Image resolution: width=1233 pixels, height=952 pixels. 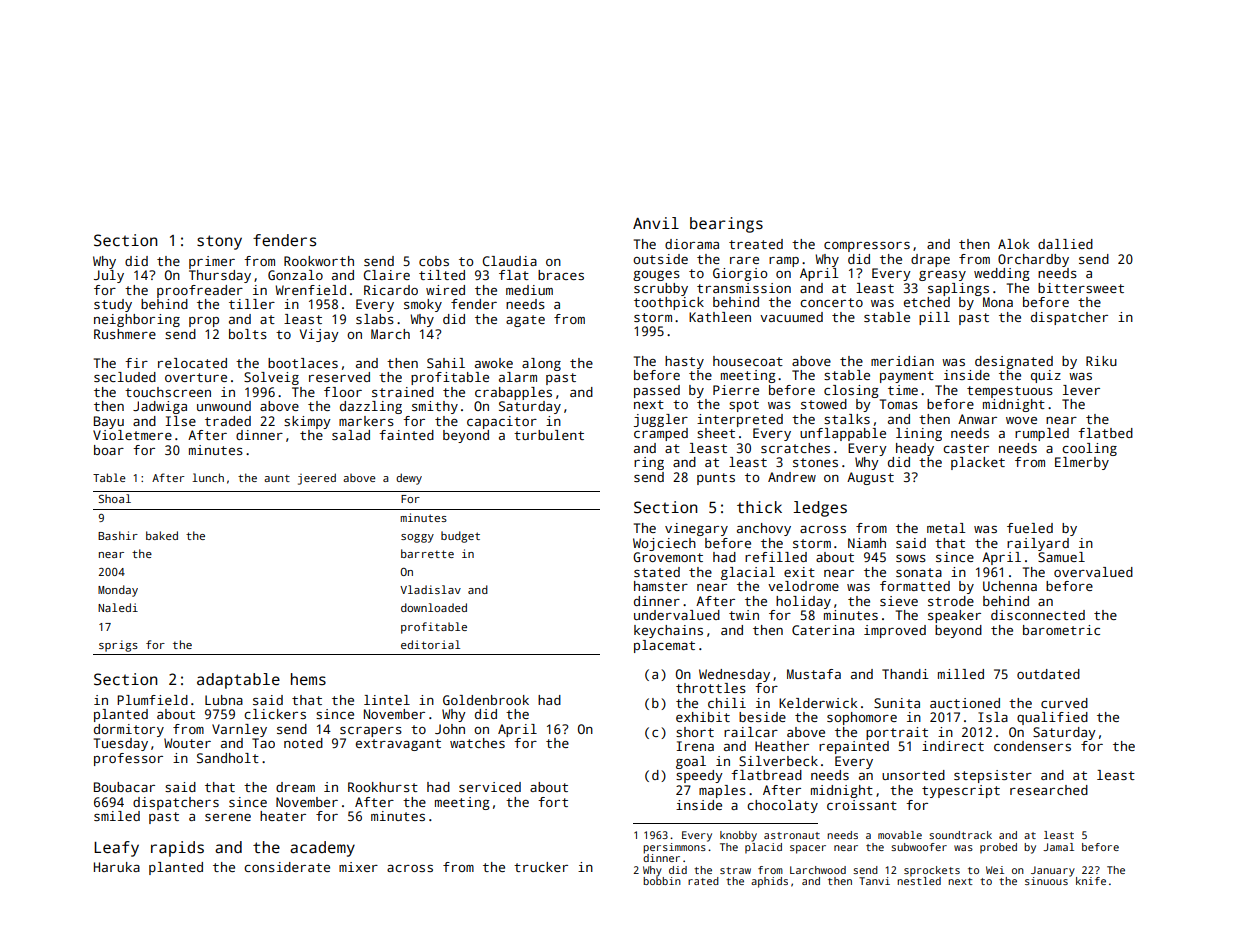 What do you see at coordinates (744, 260) in the screenshot?
I see `rare` at bounding box center [744, 260].
